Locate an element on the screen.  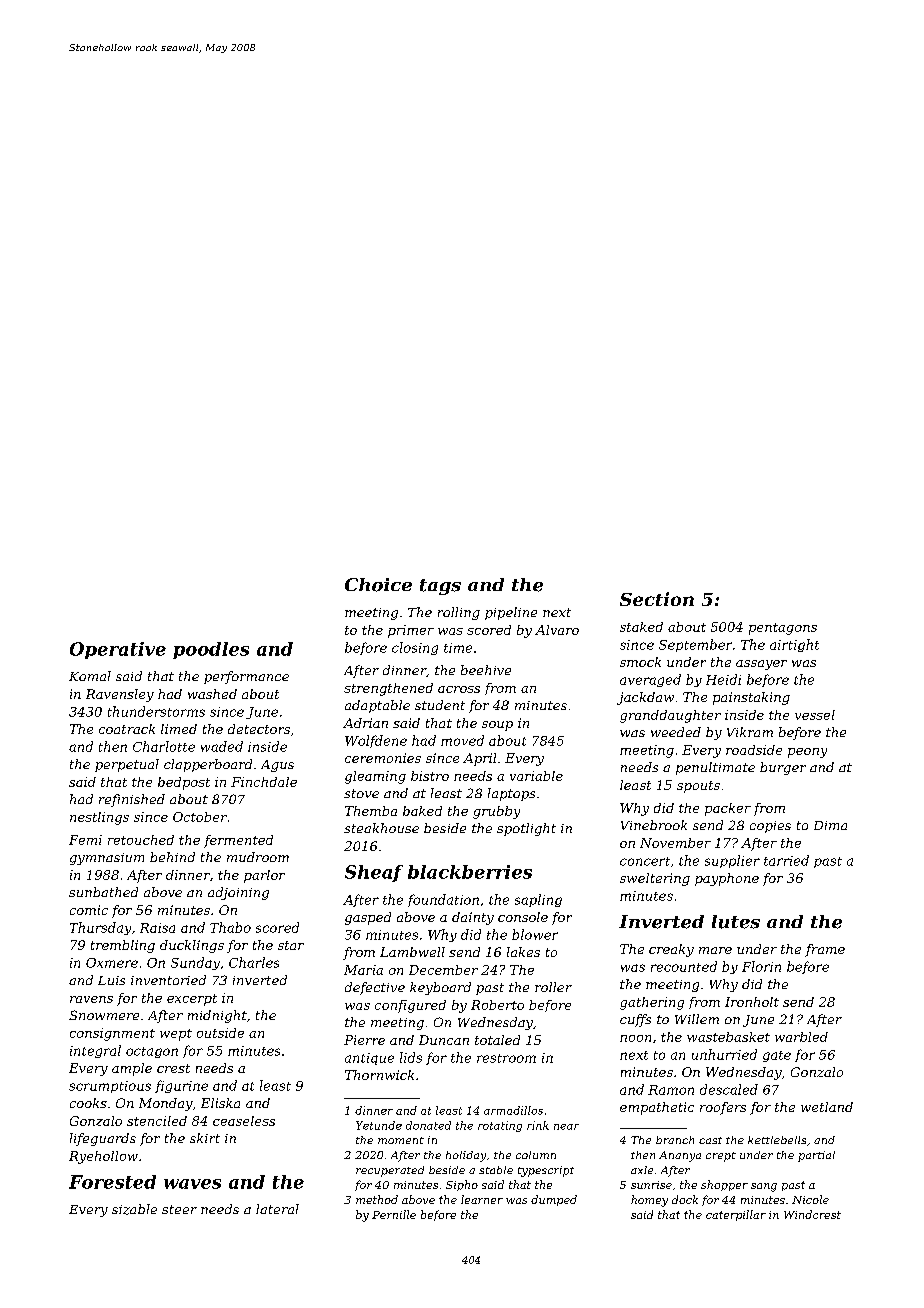
lakes is located at coordinates (523, 952).
